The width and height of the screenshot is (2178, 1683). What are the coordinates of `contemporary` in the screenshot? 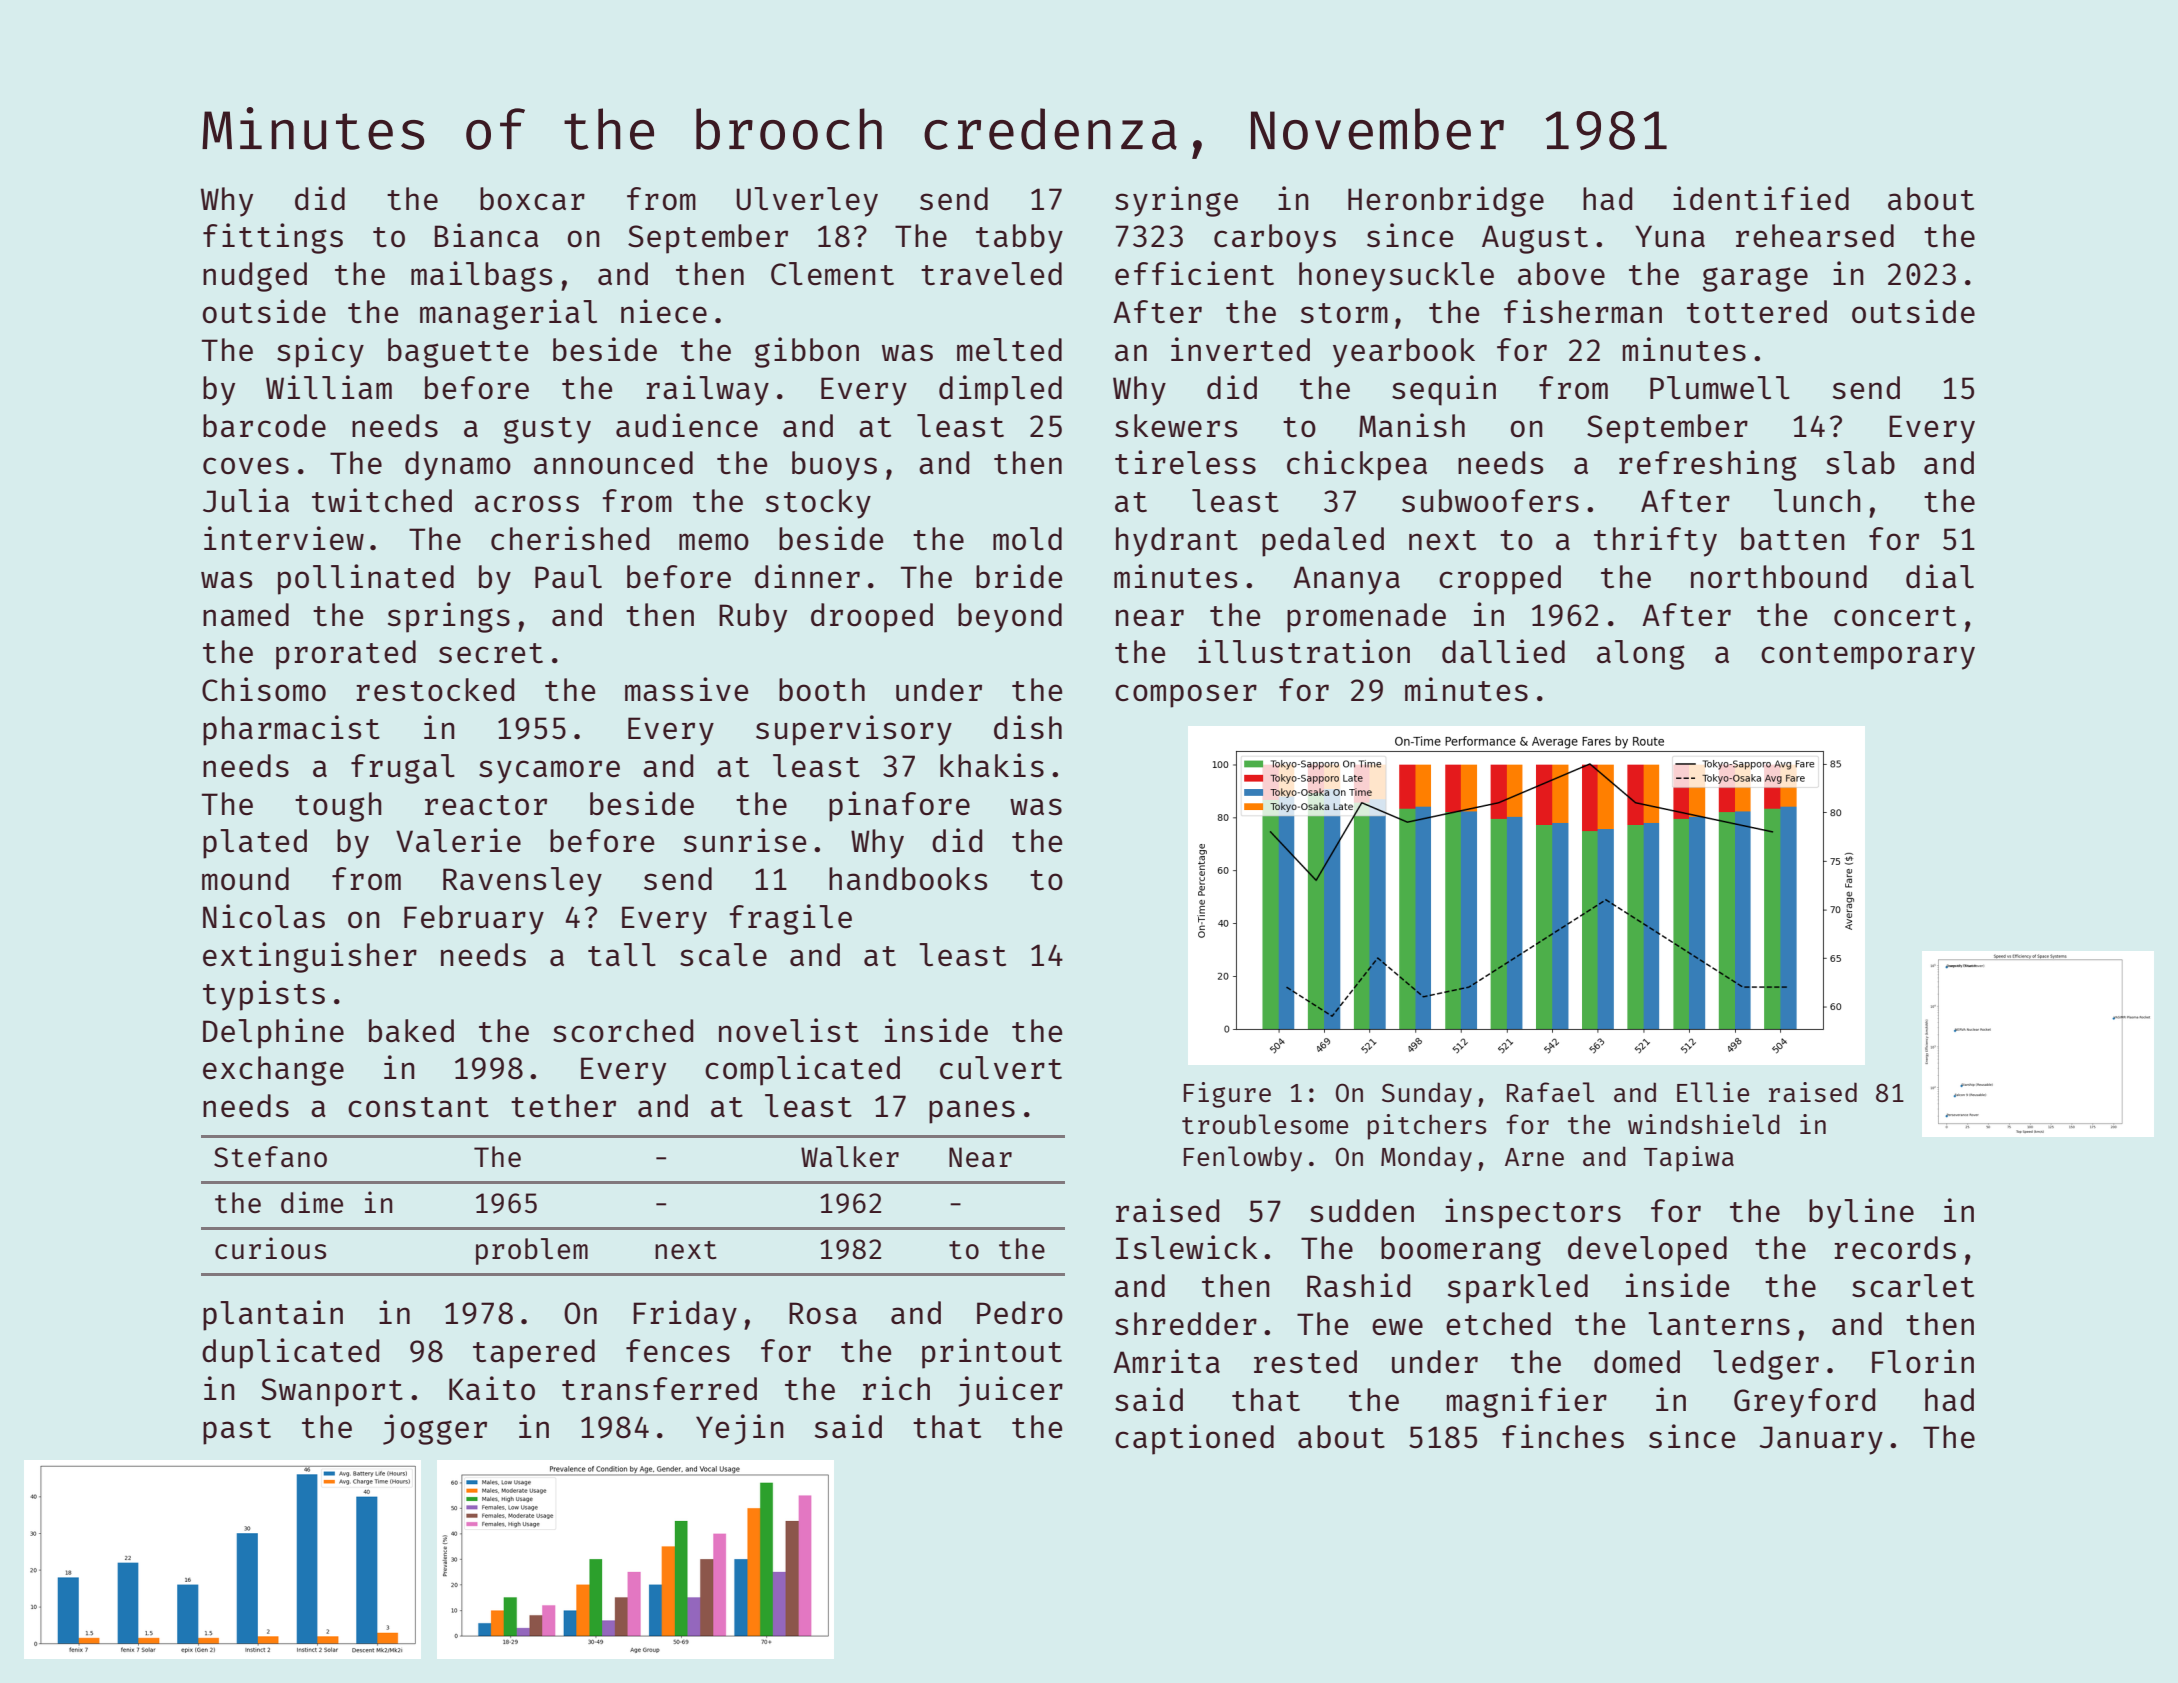 It's located at (1868, 656).
